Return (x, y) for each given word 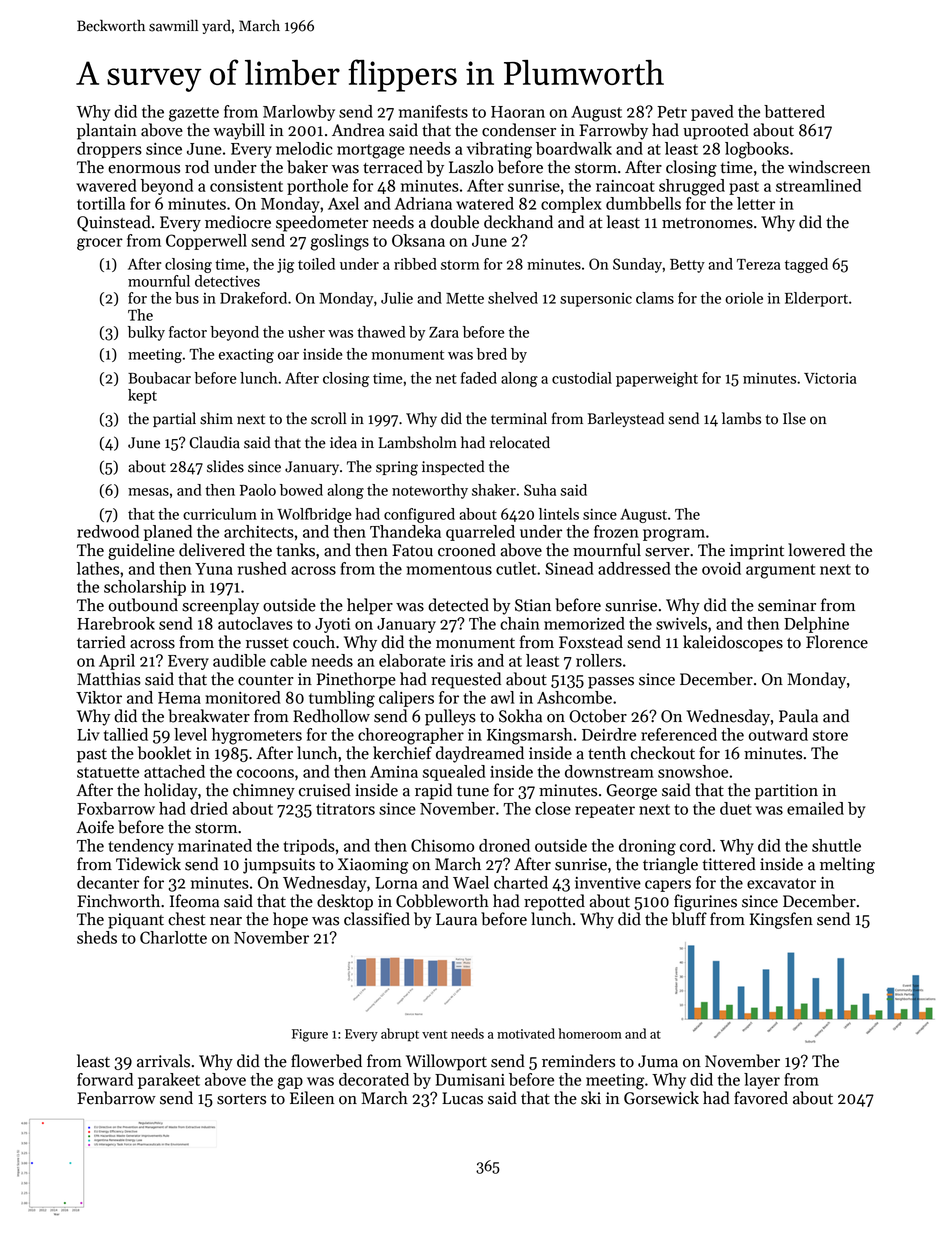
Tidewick (148, 864)
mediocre (238, 222)
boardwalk (574, 148)
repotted (554, 902)
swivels (681, 623)
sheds (97, 937)
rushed (262, 568)
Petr (672, 112)
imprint (757, 552)
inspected (453, 467)
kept (142, 396)
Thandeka (405, 531)
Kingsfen (781, 920)
